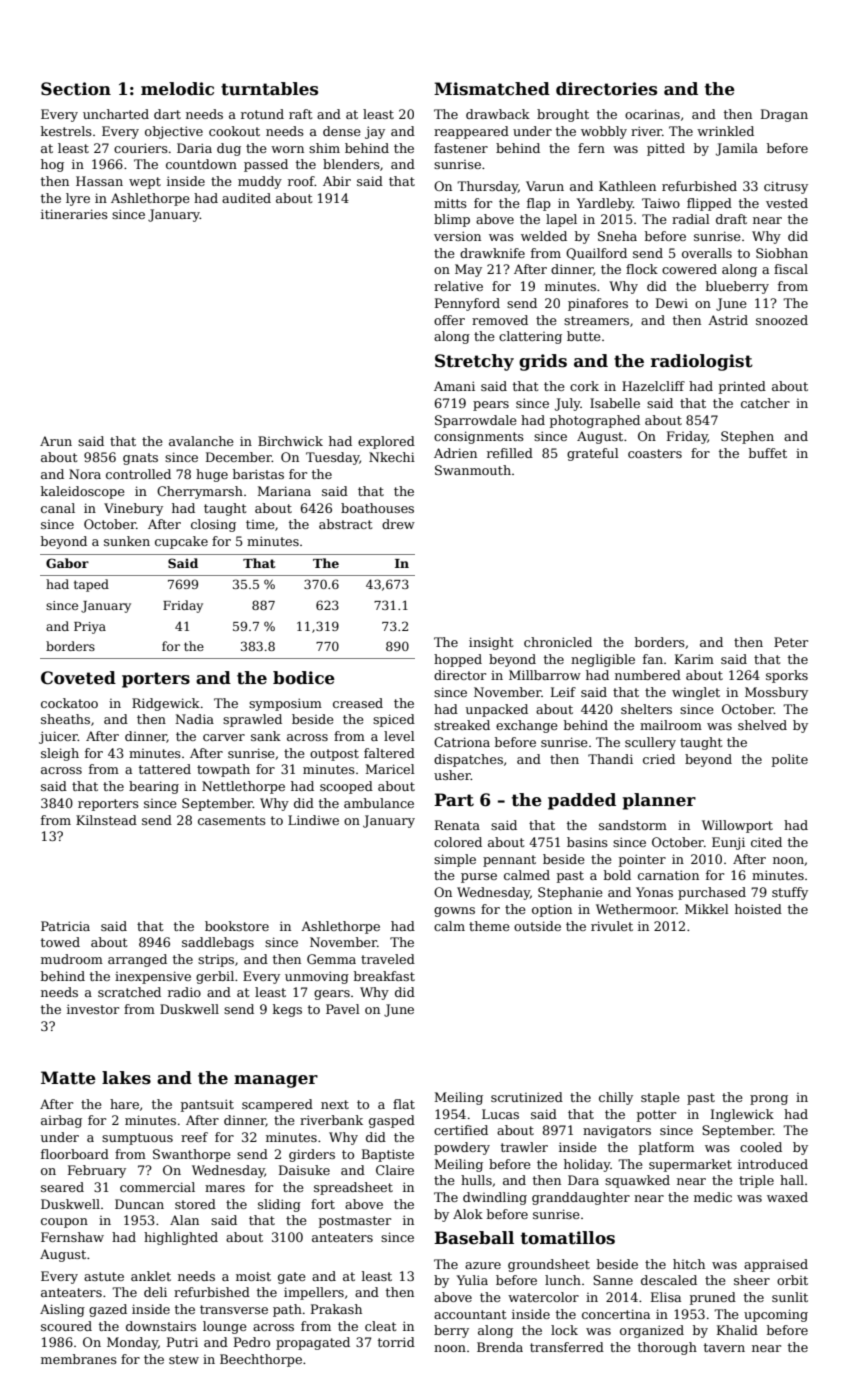  What do you see at coordinates (284, 491) in the image?
I see `Mariana` at bounding box center [284, 491].
